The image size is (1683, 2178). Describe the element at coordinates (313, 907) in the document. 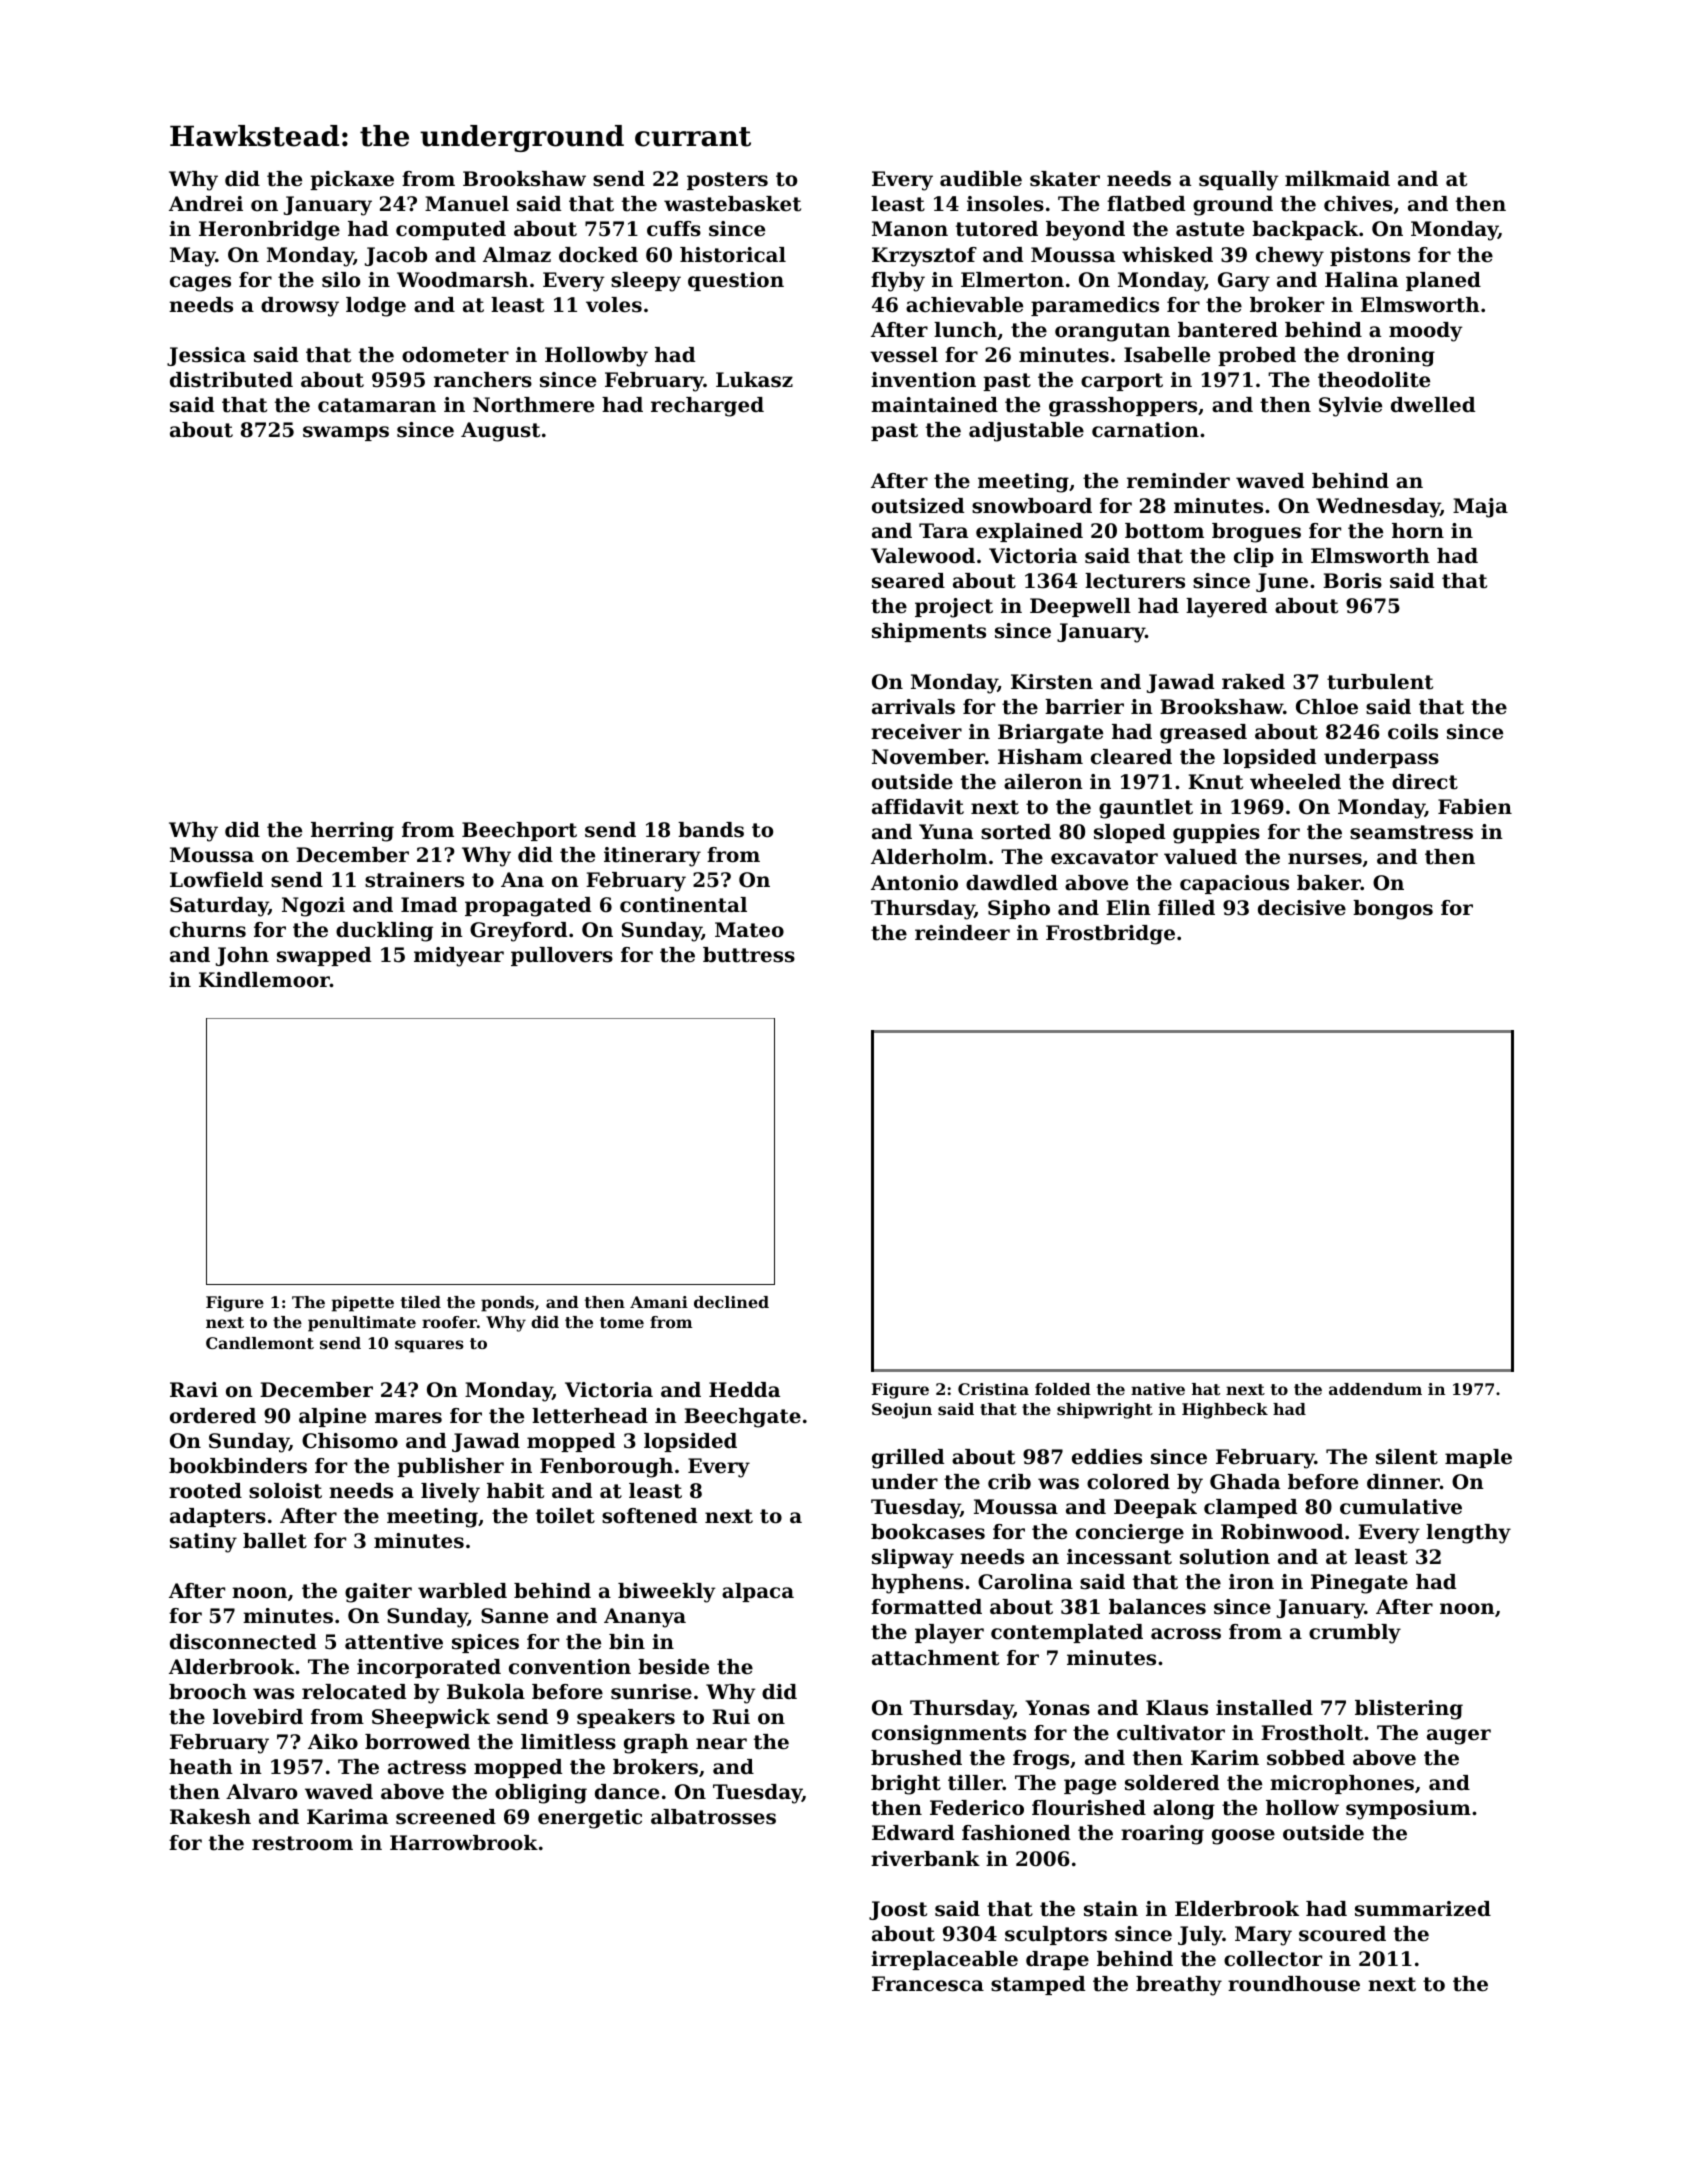

I see `Ngozi` at that location.
